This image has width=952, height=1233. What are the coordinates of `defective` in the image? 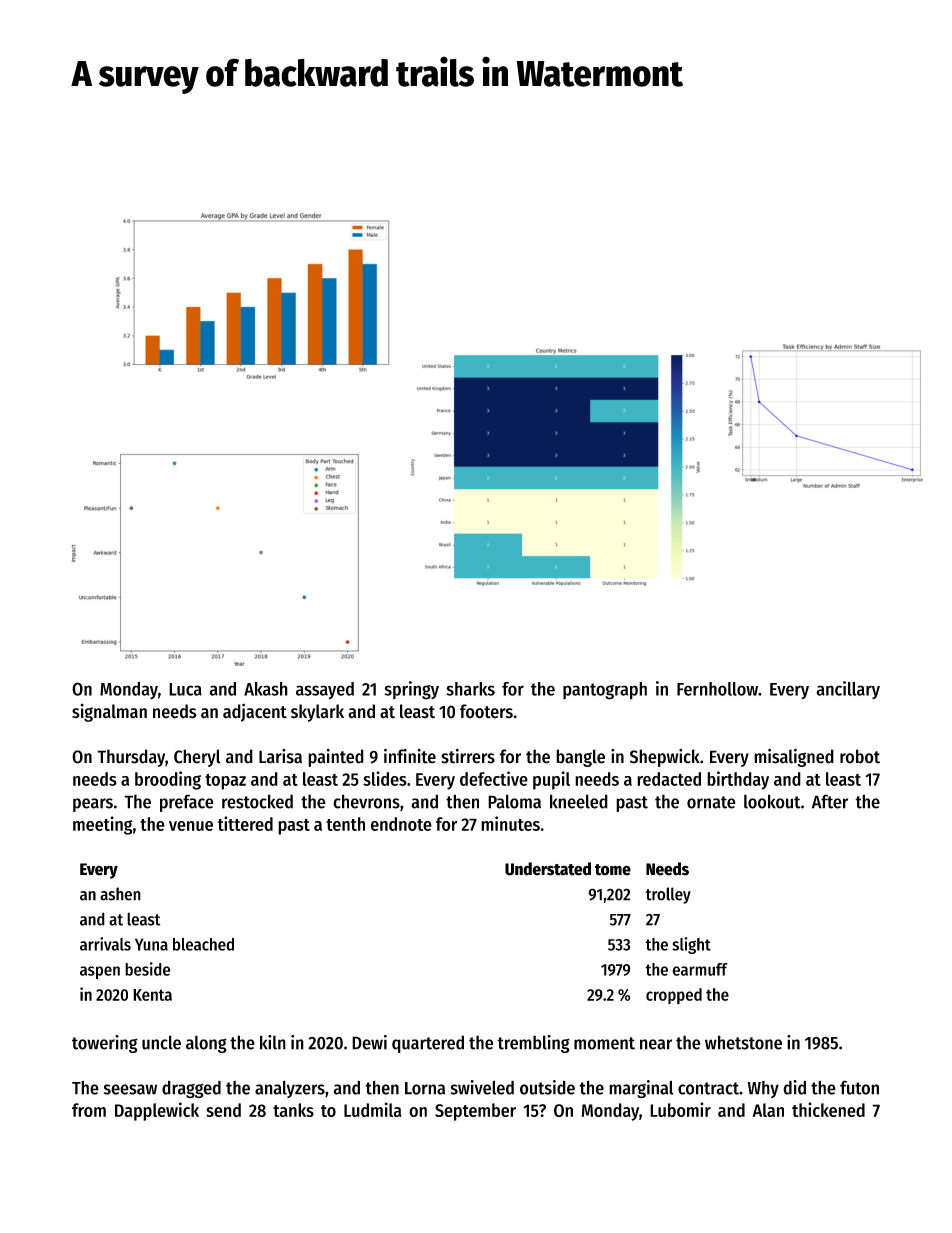 It's located at (494, 778).
